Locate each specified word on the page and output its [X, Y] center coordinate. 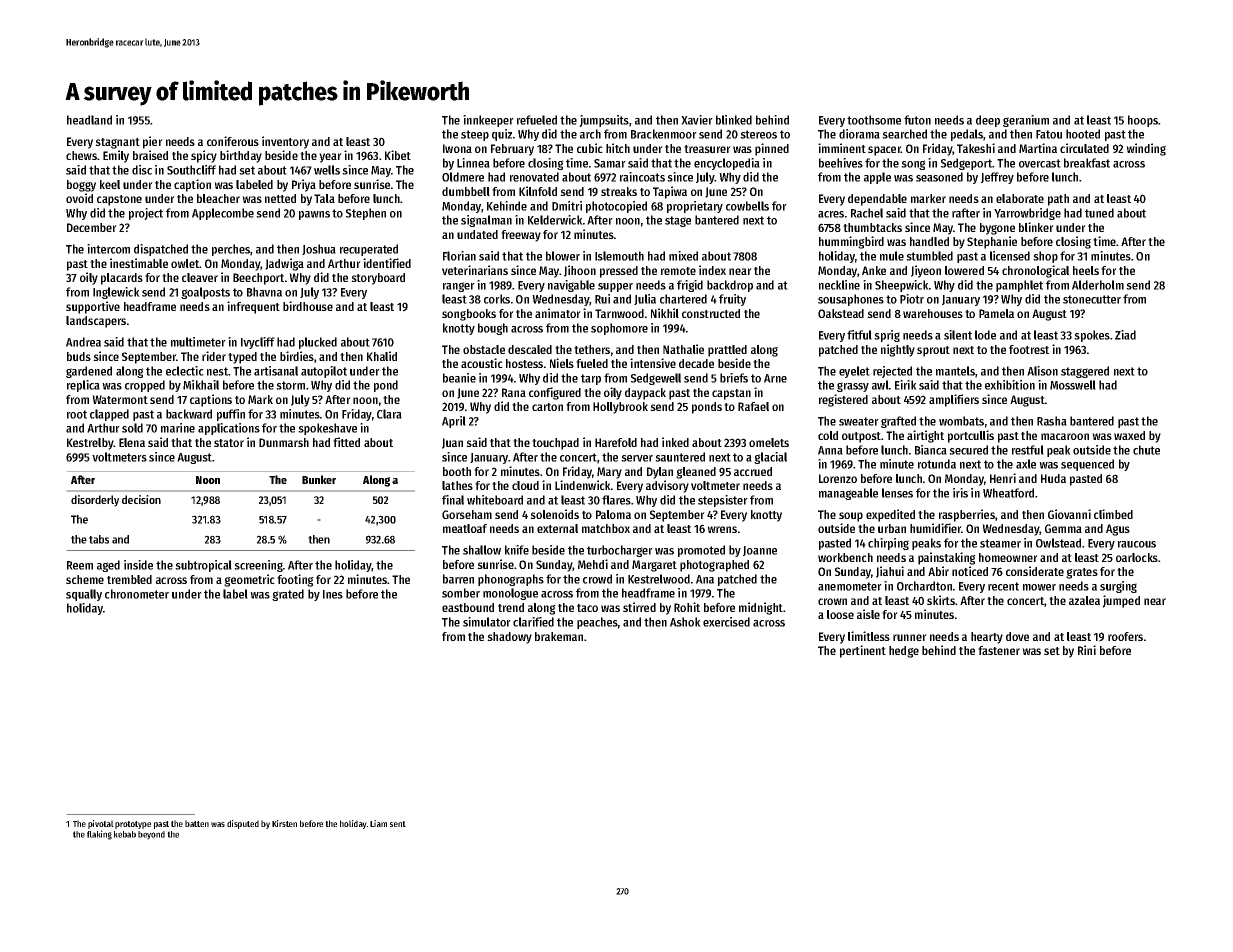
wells [327, 170]
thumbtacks [872, 227]
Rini [1087, 650]
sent [398, 824]
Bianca [931, 450]
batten [197, 823]
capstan [731, 394]
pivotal [101, 824]
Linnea [473, 163]
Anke [874, 270]
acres [831, 214]
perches [231, 250]
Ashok [685, 622]
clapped [109, 415]
